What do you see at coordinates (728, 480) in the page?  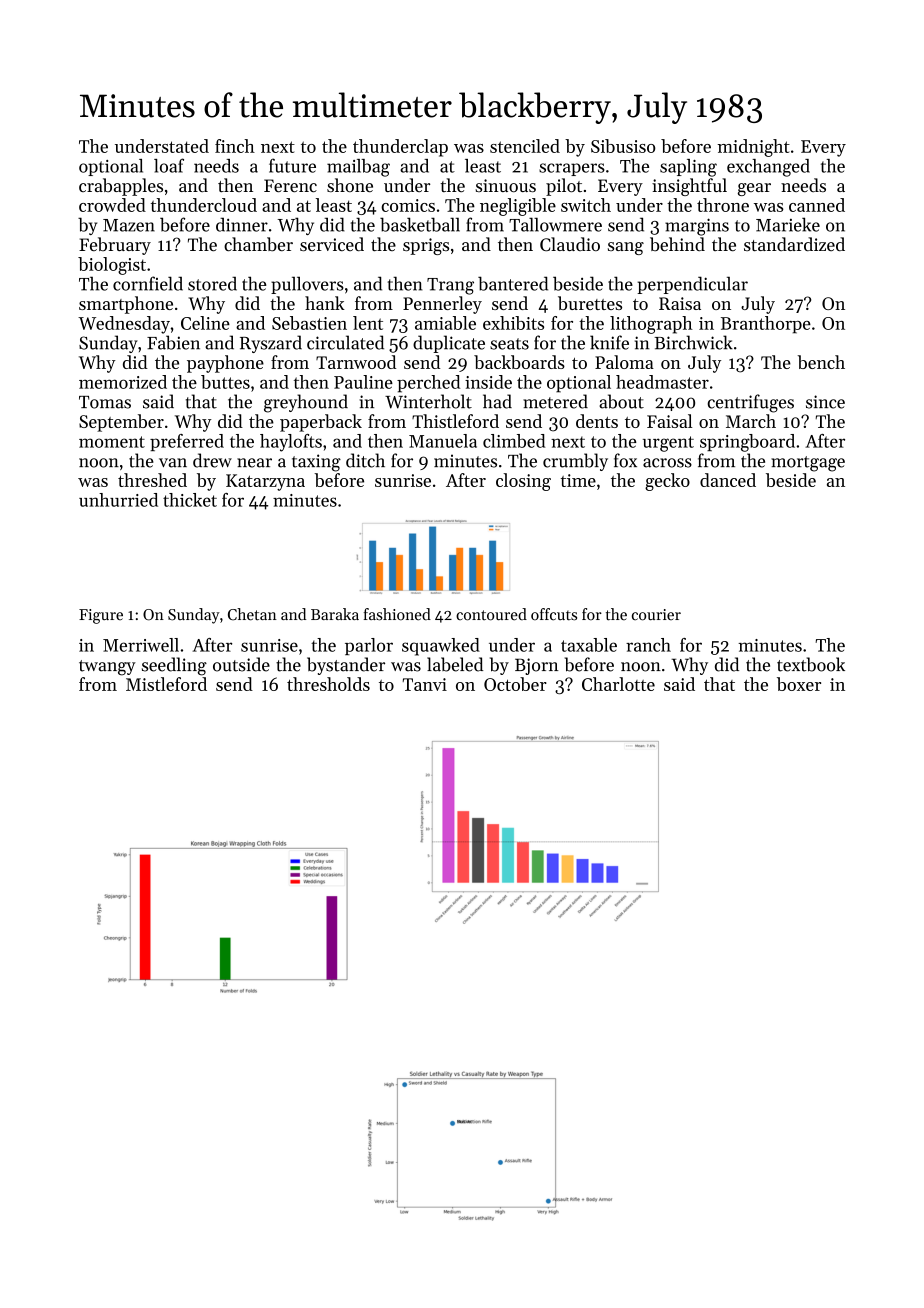 I see `danced` at bounding box center [728, 480].
